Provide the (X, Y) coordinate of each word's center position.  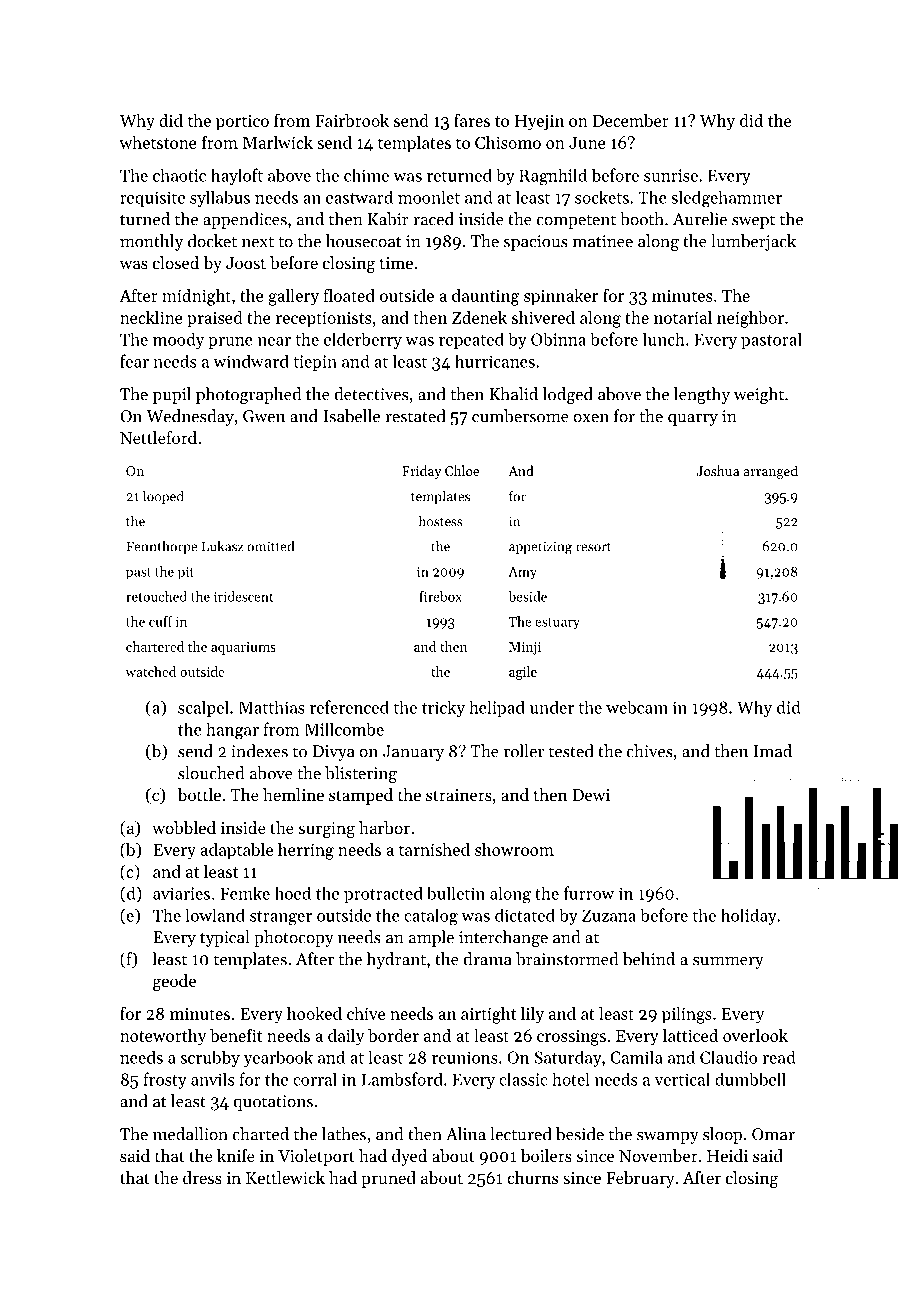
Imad (772, 751)
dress (202, 1177)
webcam (637, 707)
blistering (361, 774)
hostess (441, 521)
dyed (409, 1157)
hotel (571, 1079)
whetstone (158, 142)
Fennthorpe (162, 547)
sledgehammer (726, 198)
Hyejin (539, 123)
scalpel (203, 708)
